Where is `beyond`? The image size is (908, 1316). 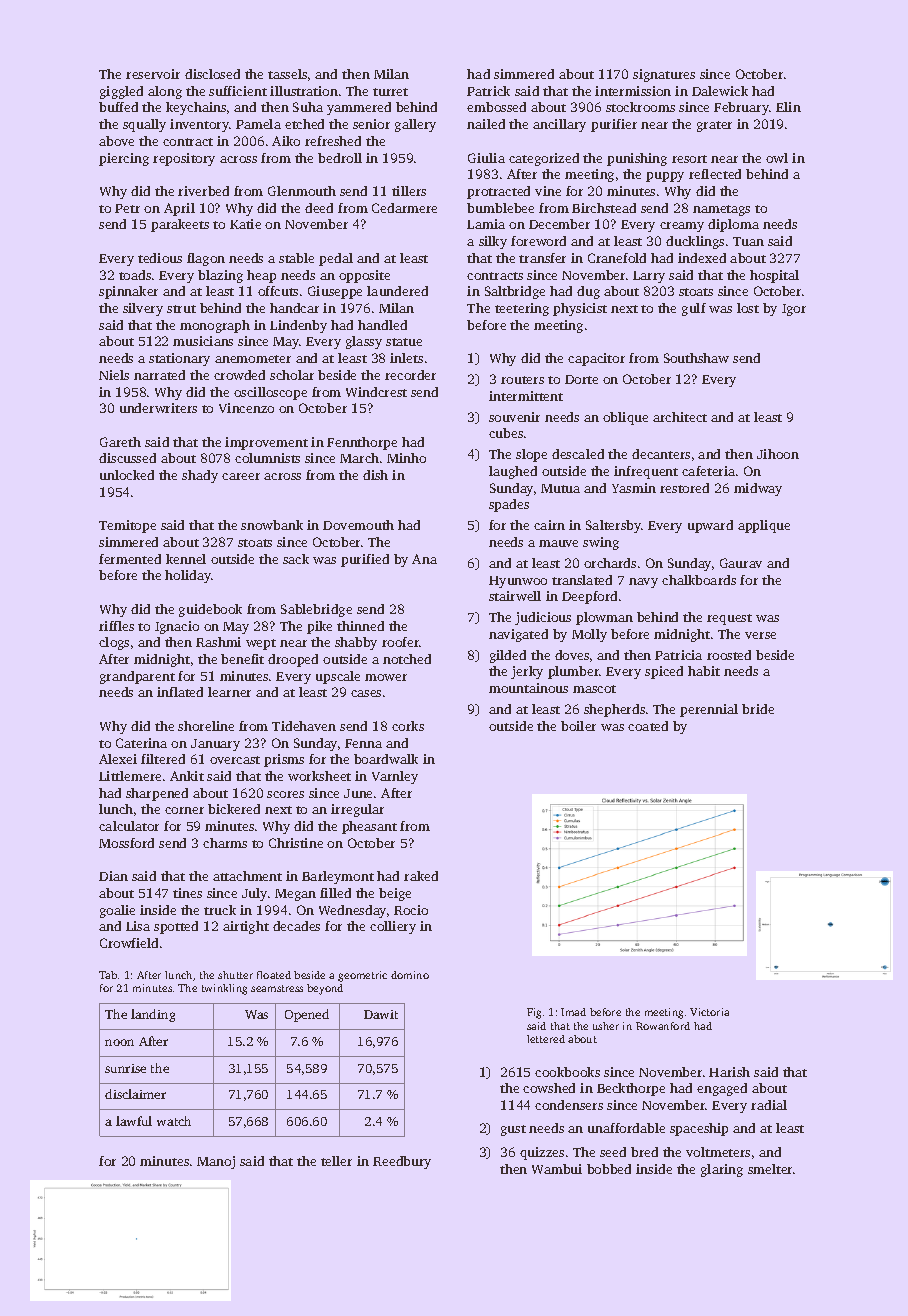 beyond is located at coordinates (325, 989).
